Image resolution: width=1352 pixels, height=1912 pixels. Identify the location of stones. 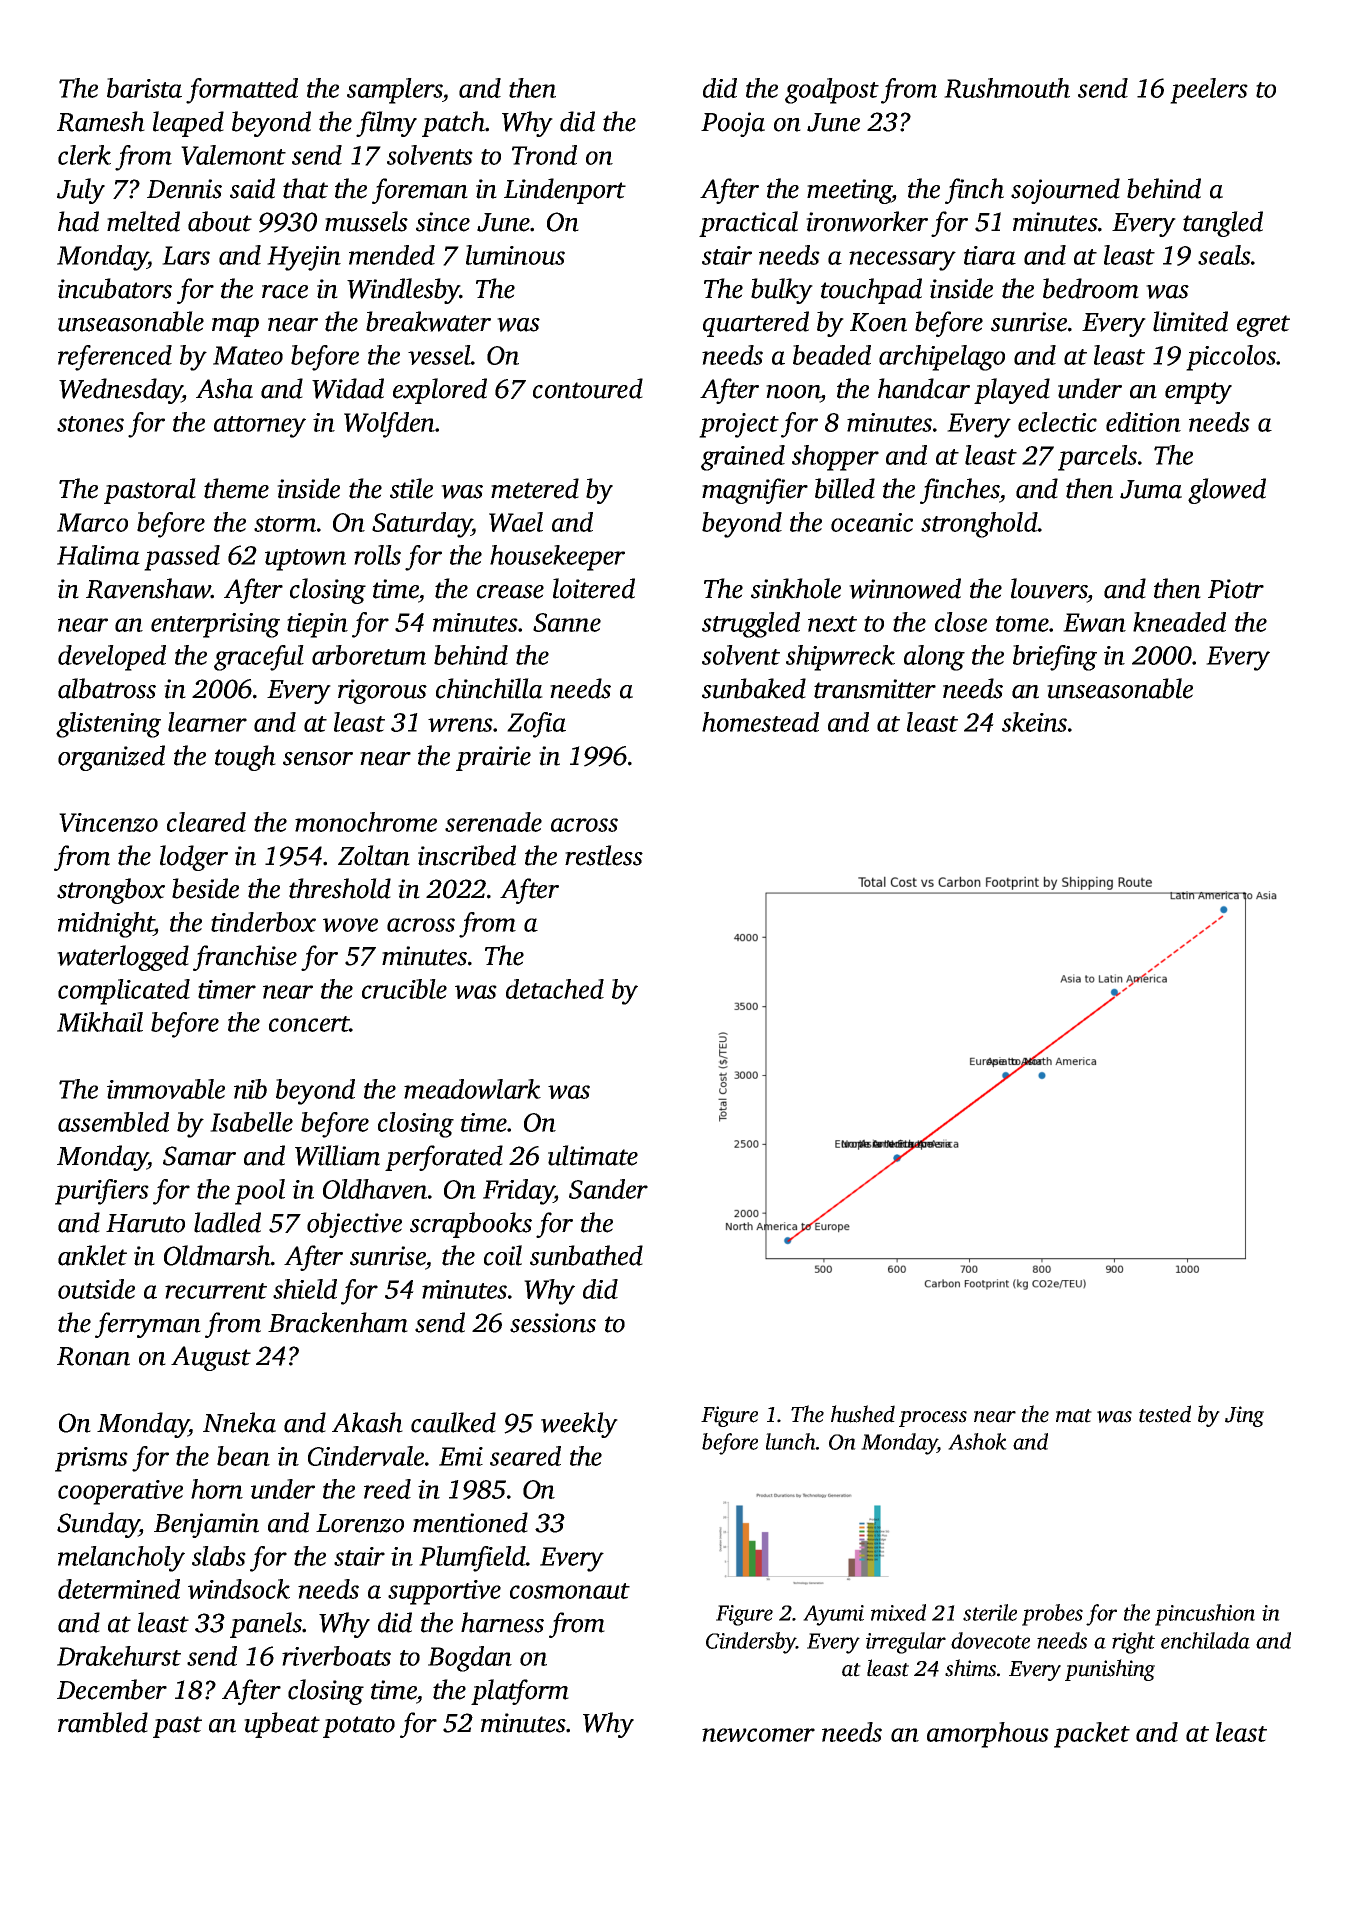
(90, 424).
